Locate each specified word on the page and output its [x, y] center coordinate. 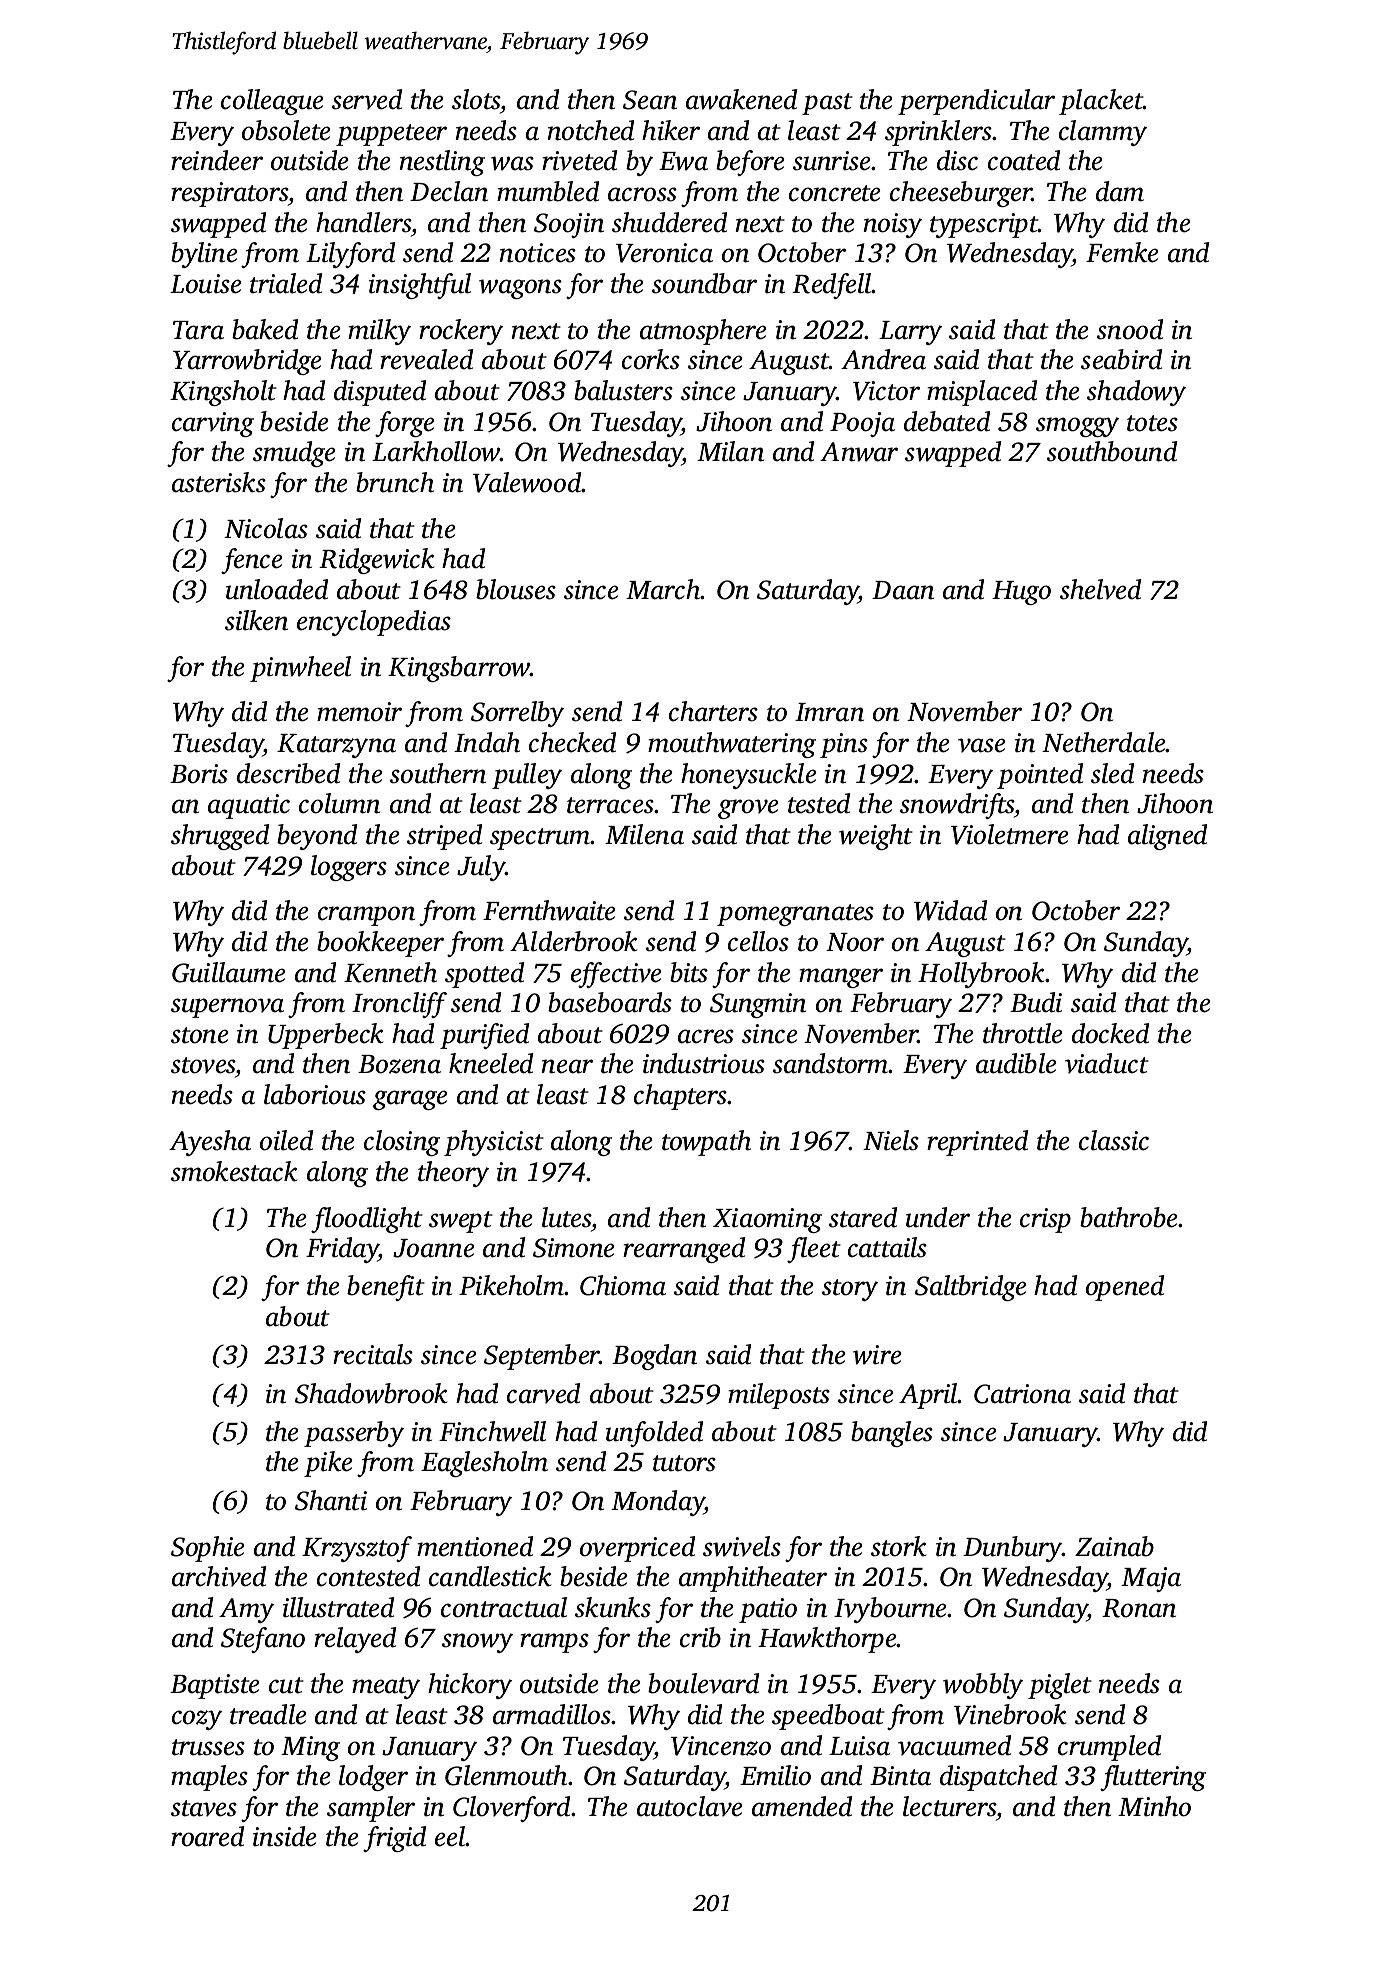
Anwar [859, 452]
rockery [461, 332]
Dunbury [1012, 1549]
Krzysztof [357, 1549]
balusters [623, 390]
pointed [1040, 776]
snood [1130, 329]
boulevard [703, 1683]
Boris [199, 774]
